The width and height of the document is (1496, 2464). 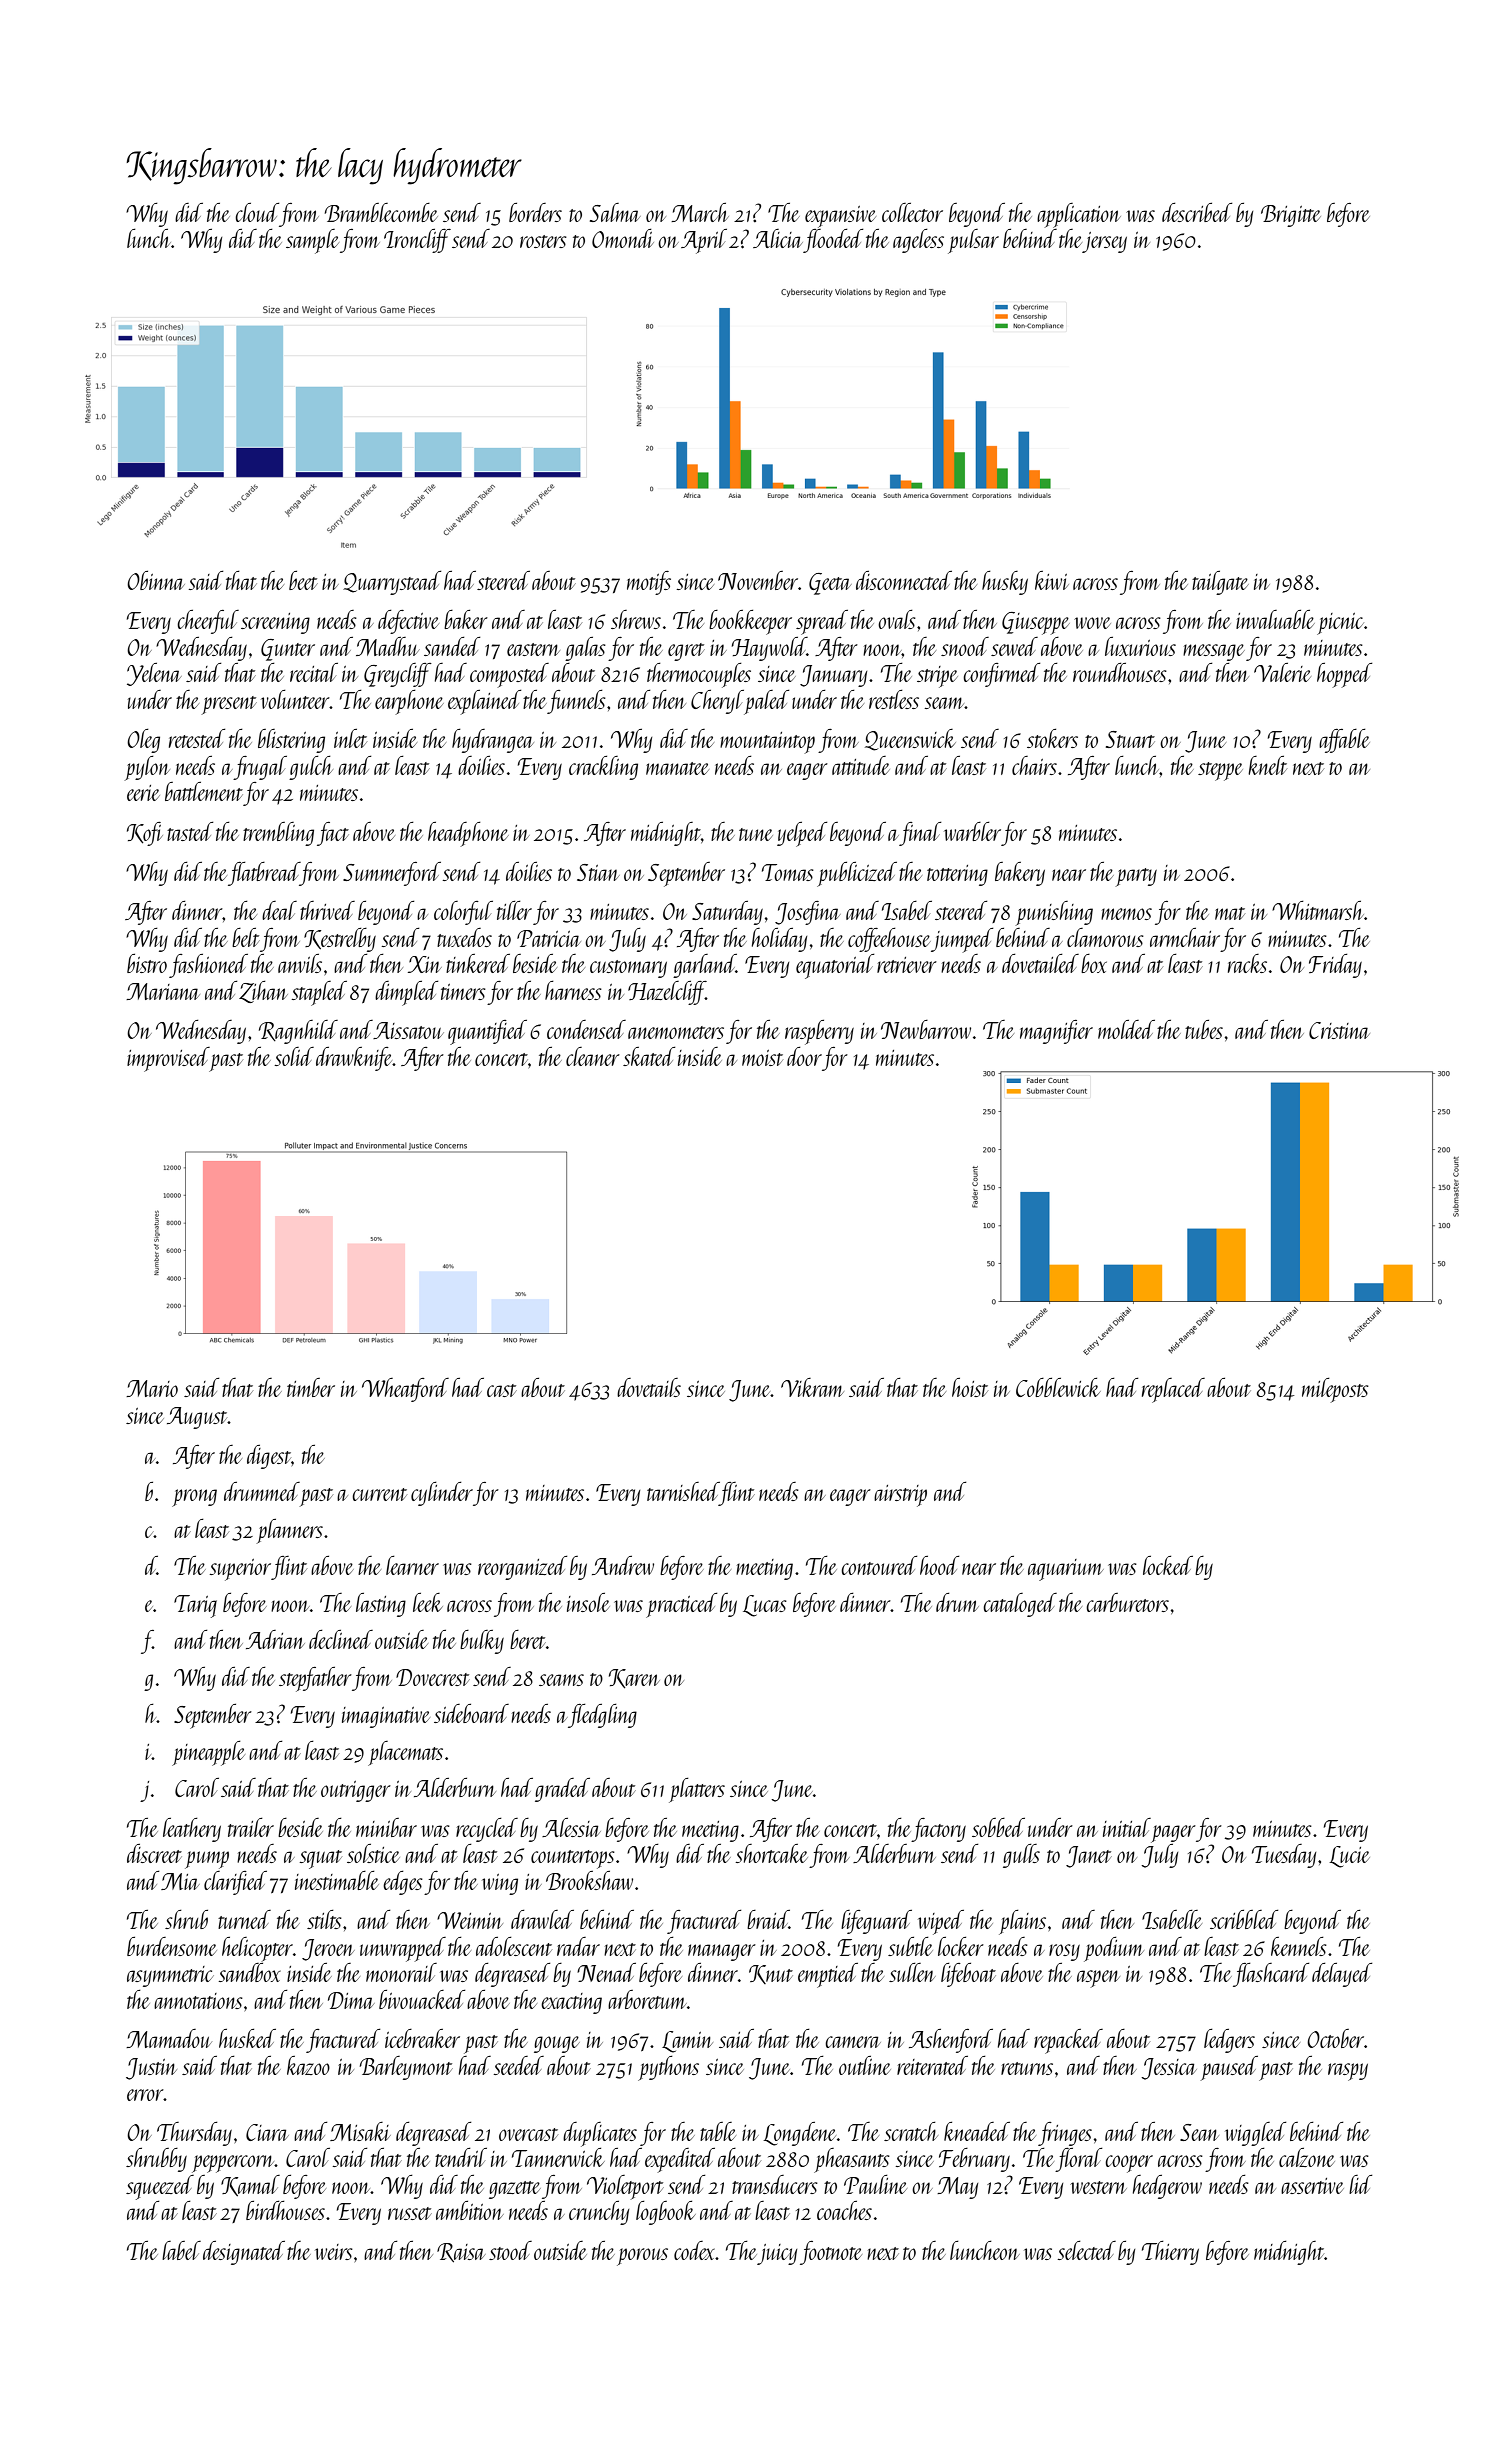 What do you see at coordinates (961, 1946) in the document?
I see `locker` at bounding box center [961, 1946].
